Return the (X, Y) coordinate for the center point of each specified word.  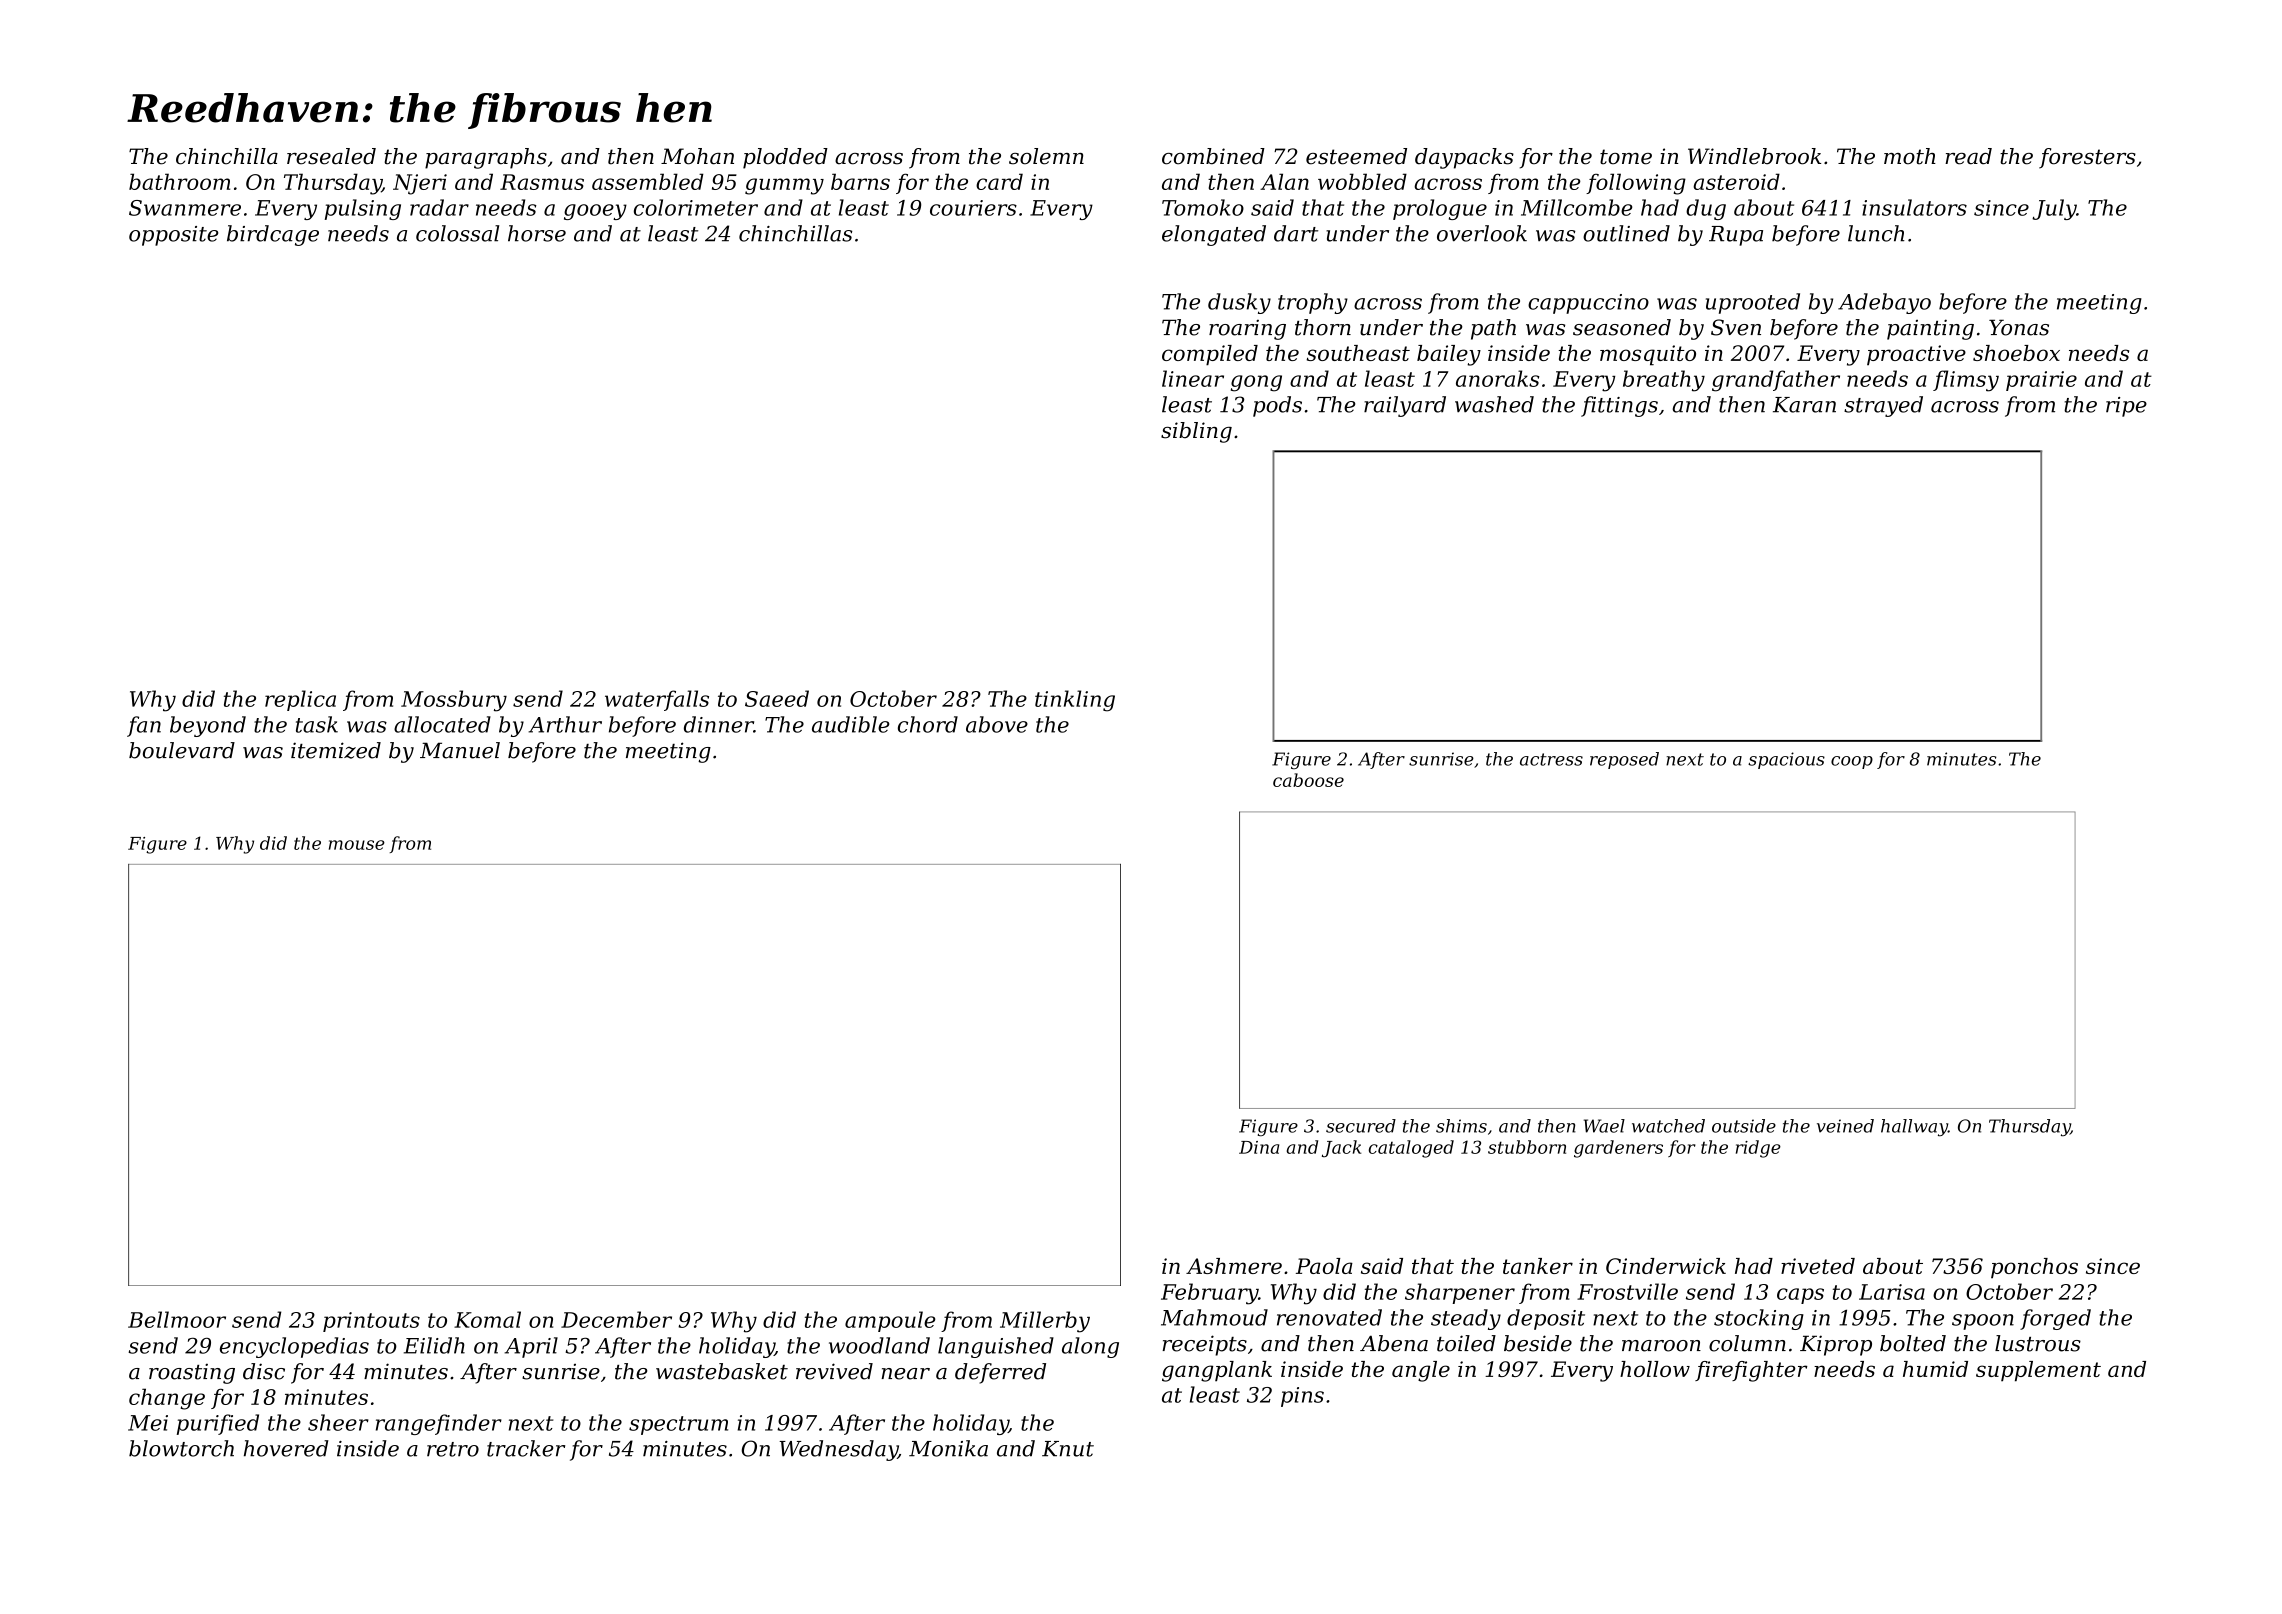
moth (1910, 156)
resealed (331, 156)
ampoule (890, 1321)
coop (1852, 762)
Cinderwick (1666, 1266)
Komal (487, 1319)
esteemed (1356, 156)
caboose (1308, 780)
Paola (1324, 1266)
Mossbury (454, 701)
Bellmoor (177, 1319)
